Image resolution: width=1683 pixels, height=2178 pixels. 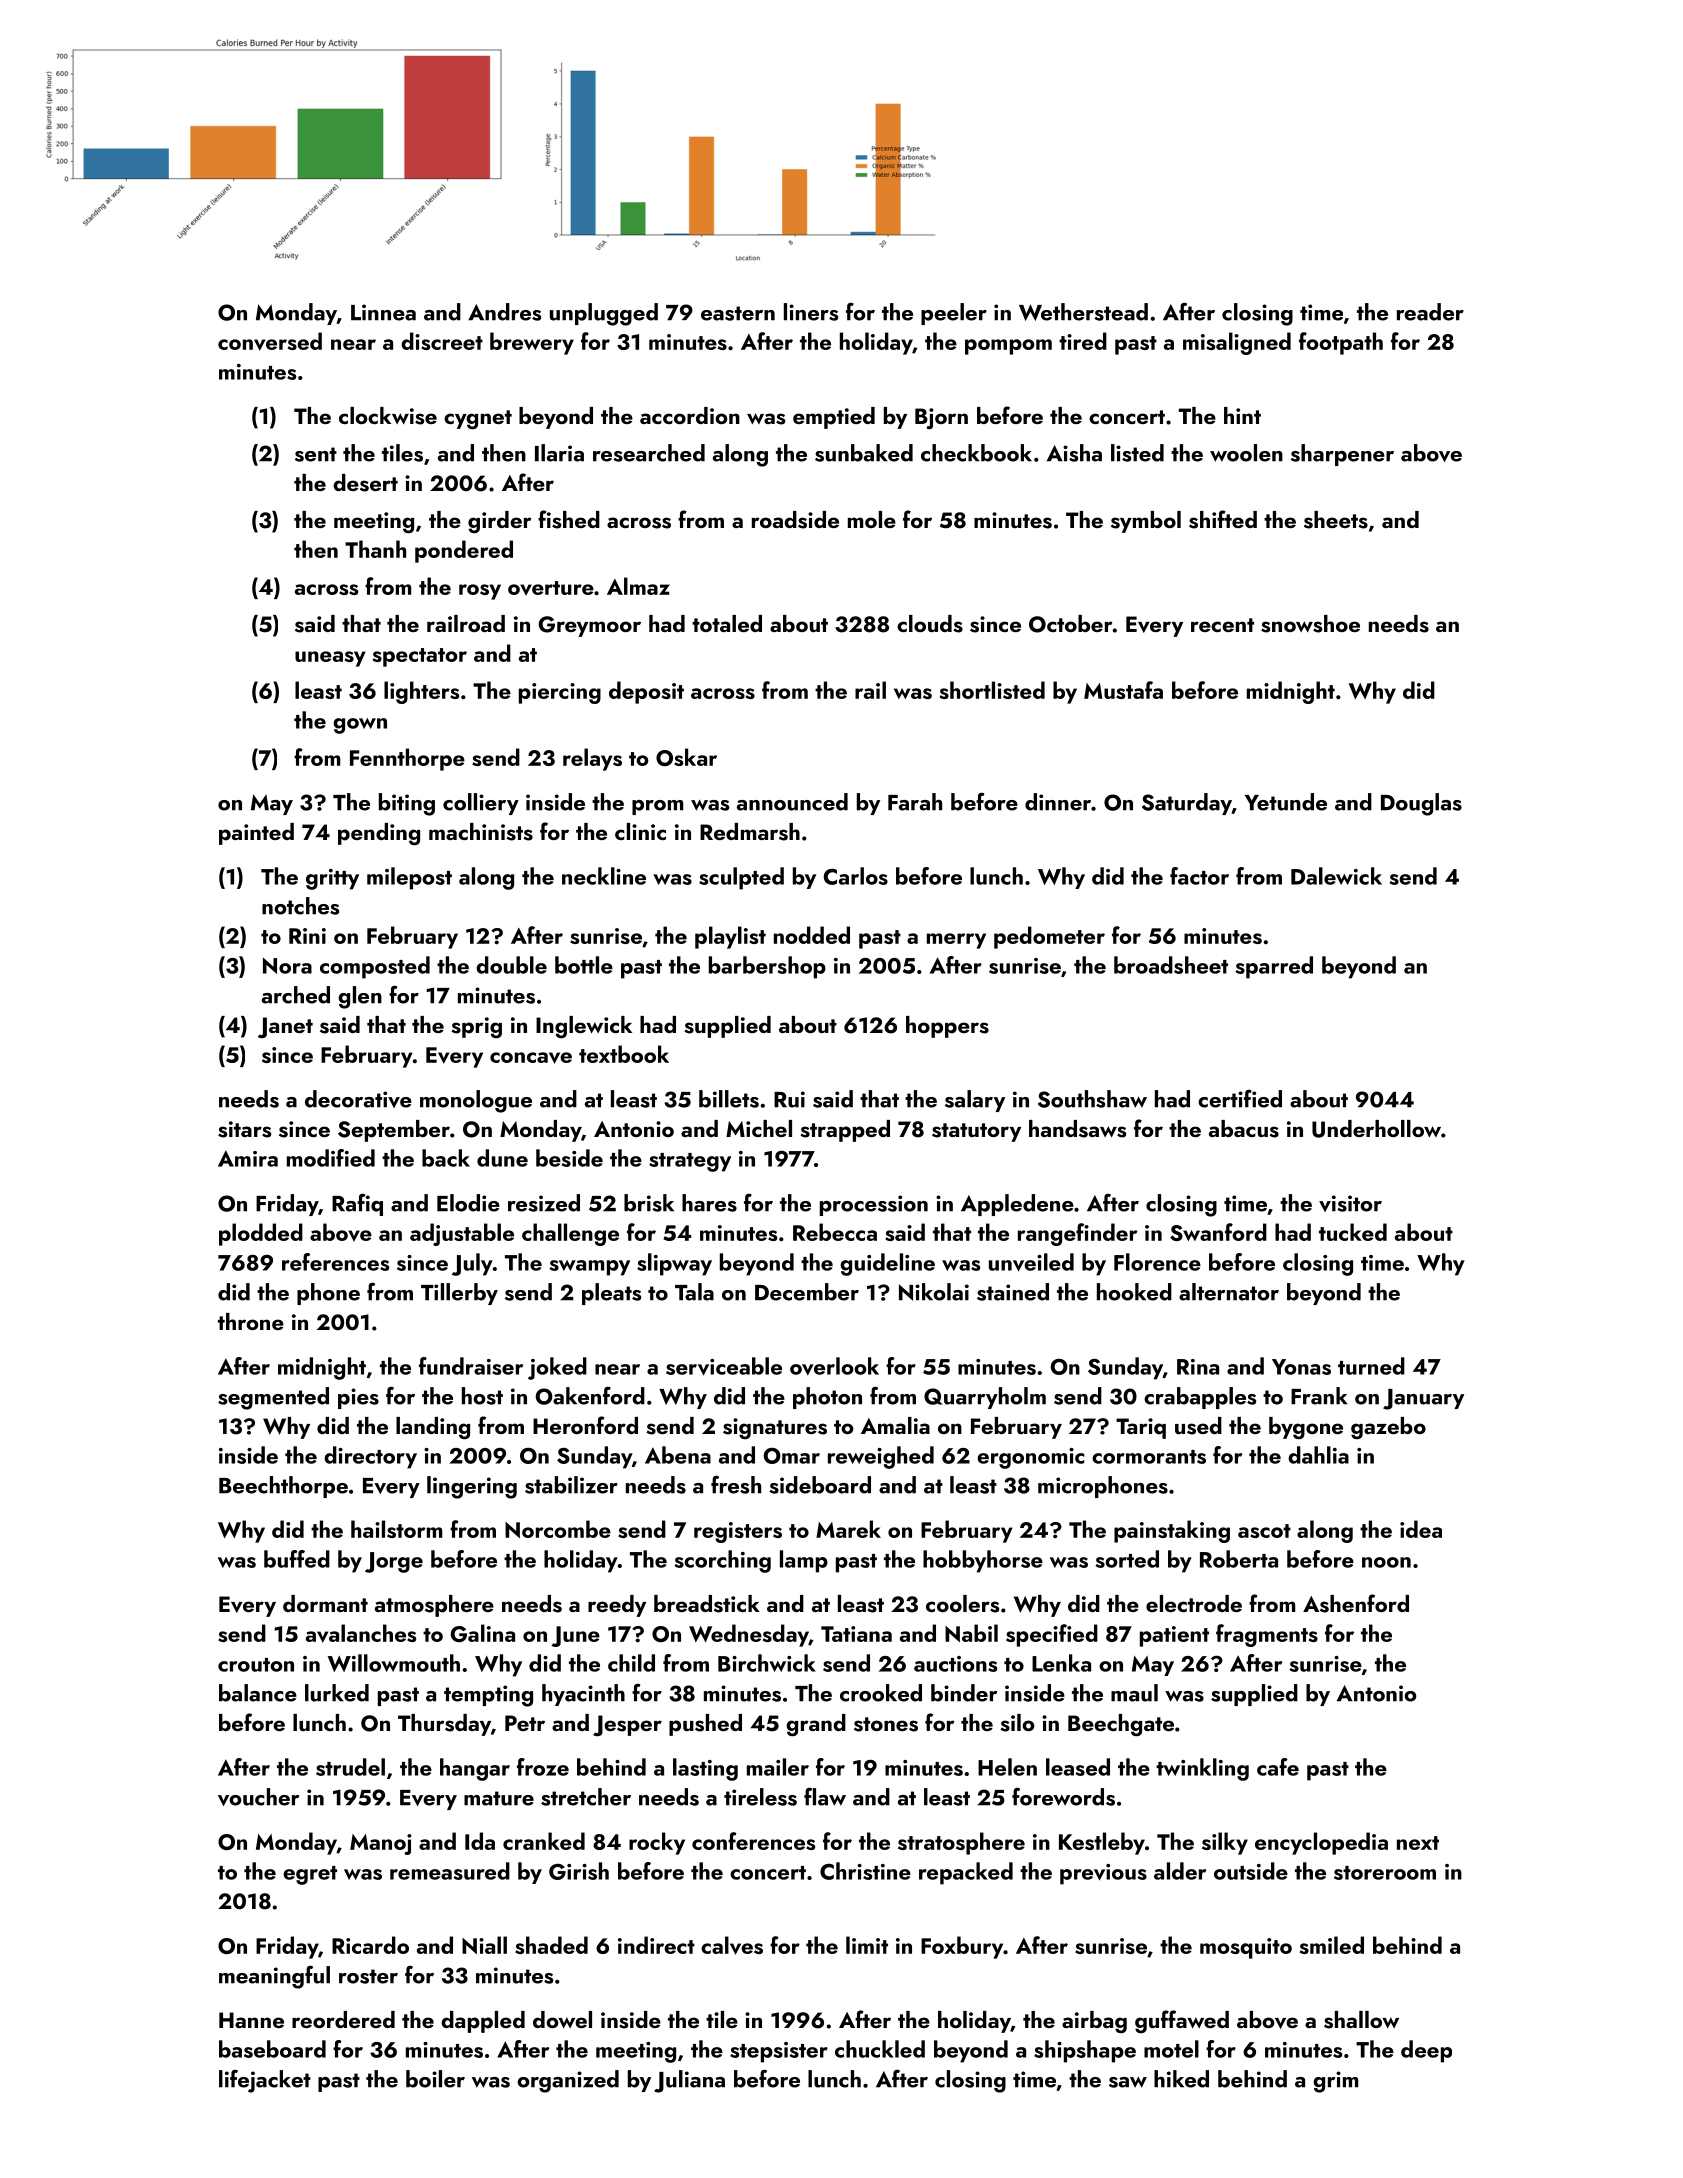 I want to click on recent, so click(x=1222, y=625).
